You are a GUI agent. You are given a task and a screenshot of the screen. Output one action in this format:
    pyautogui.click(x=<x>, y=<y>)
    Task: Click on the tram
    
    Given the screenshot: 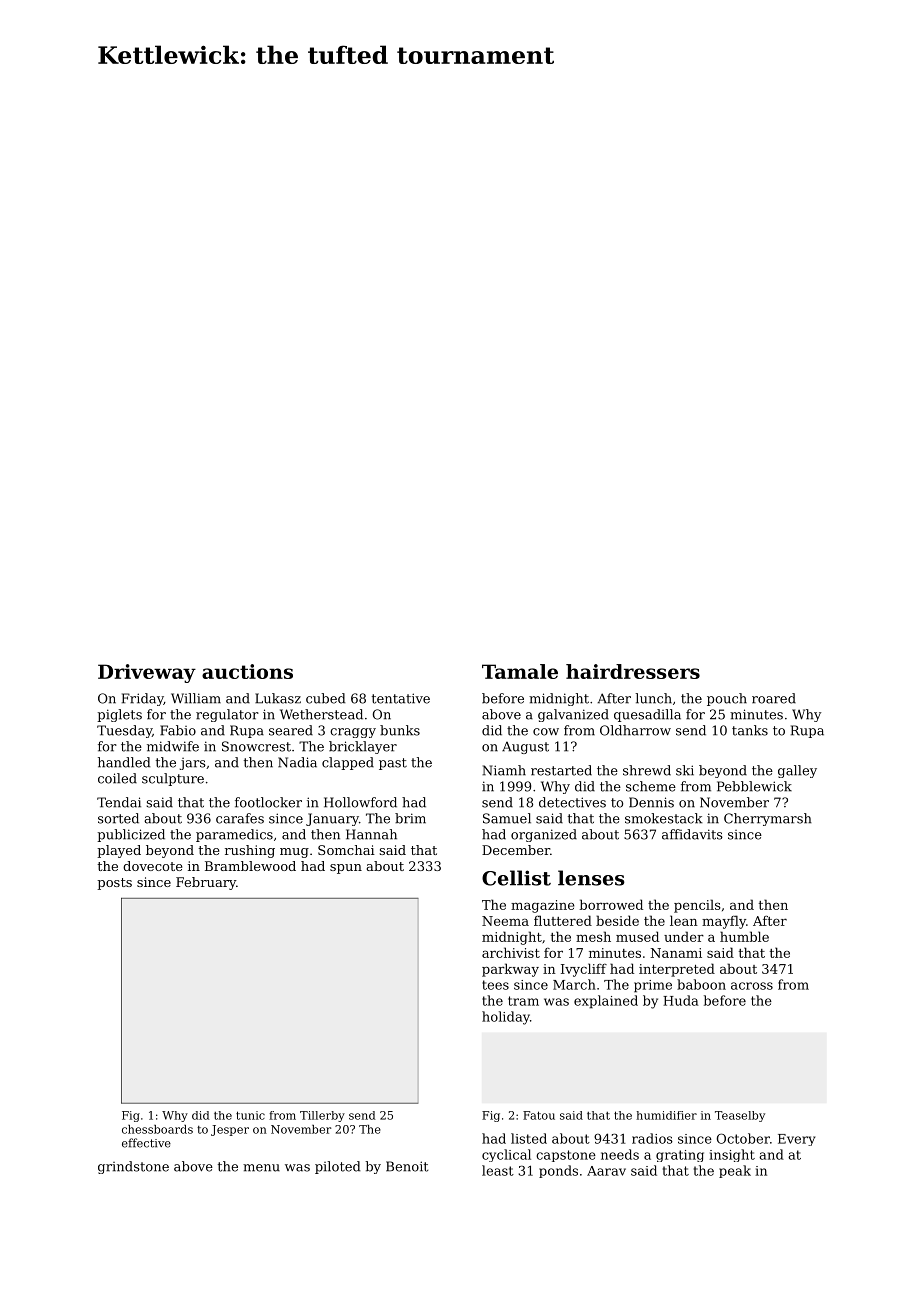 What is the action you would take?
    pyautogui.click(x=523, y=1001)
